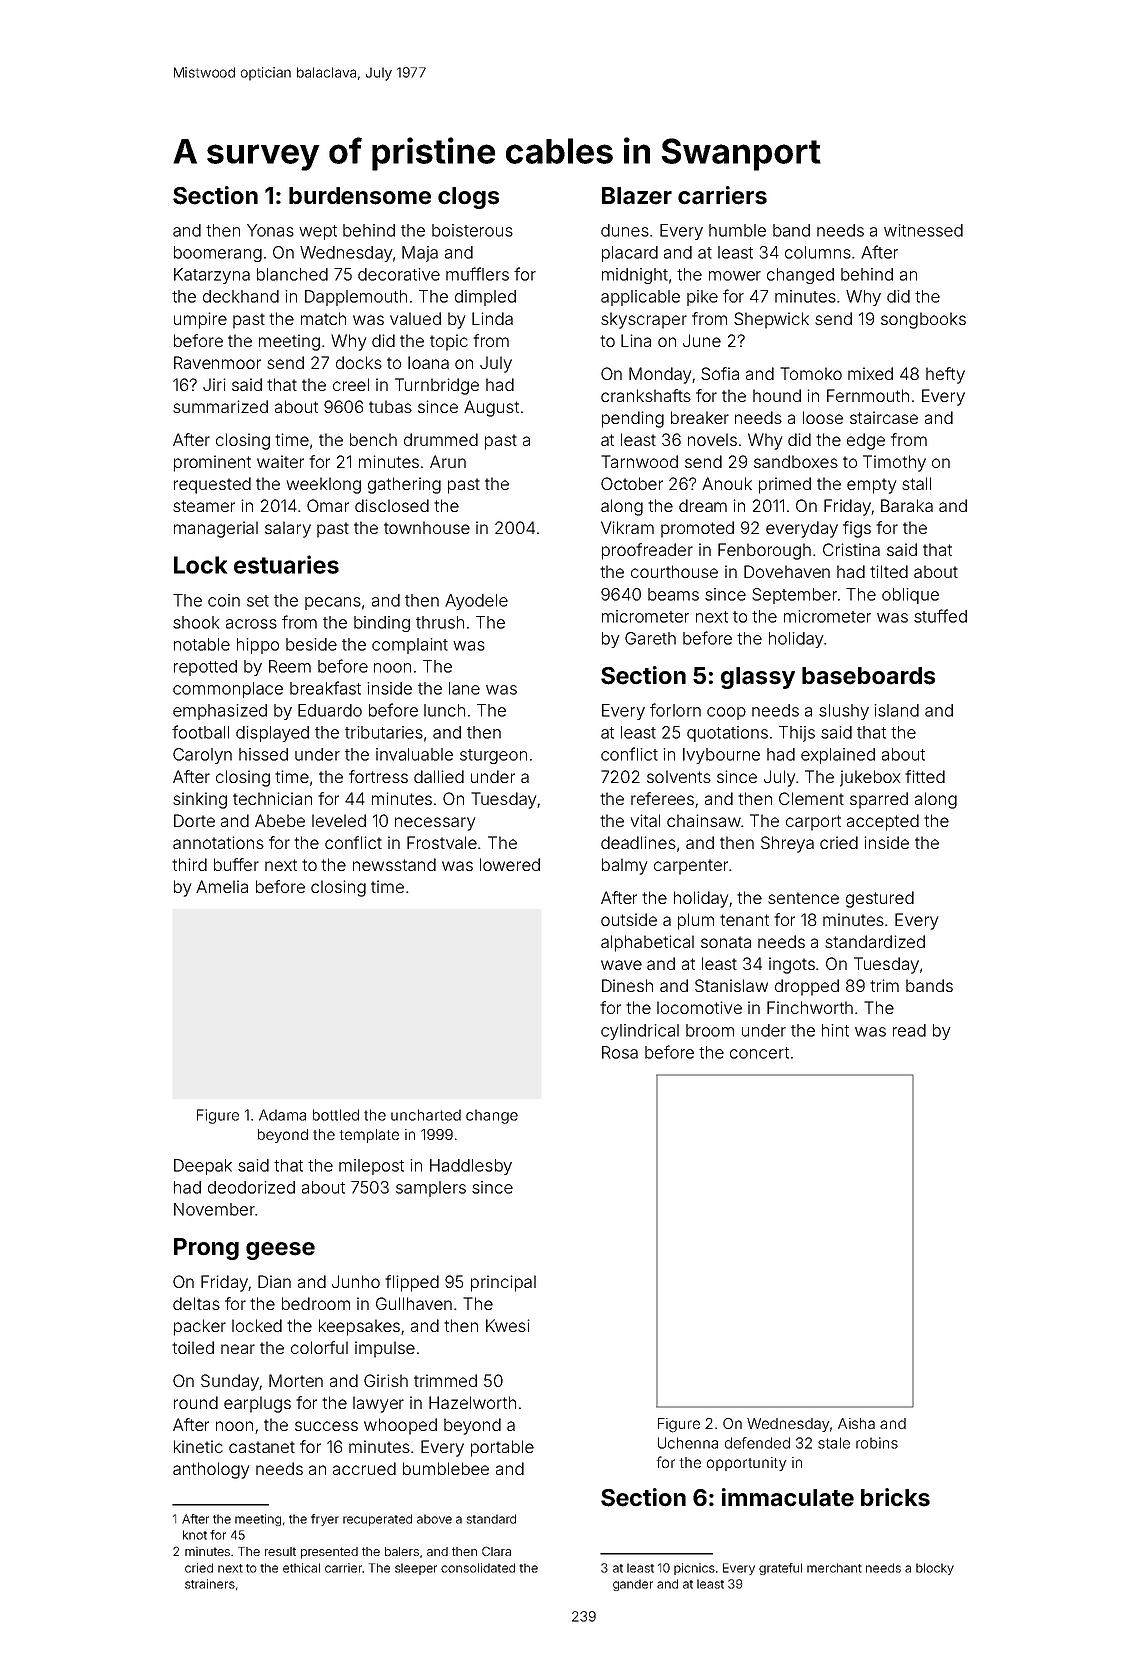 This page has height=1654, width=1142. What do you see at coordinates (428, 362) in the page?
I see `Ioana` at bounding box center [428, 362].
